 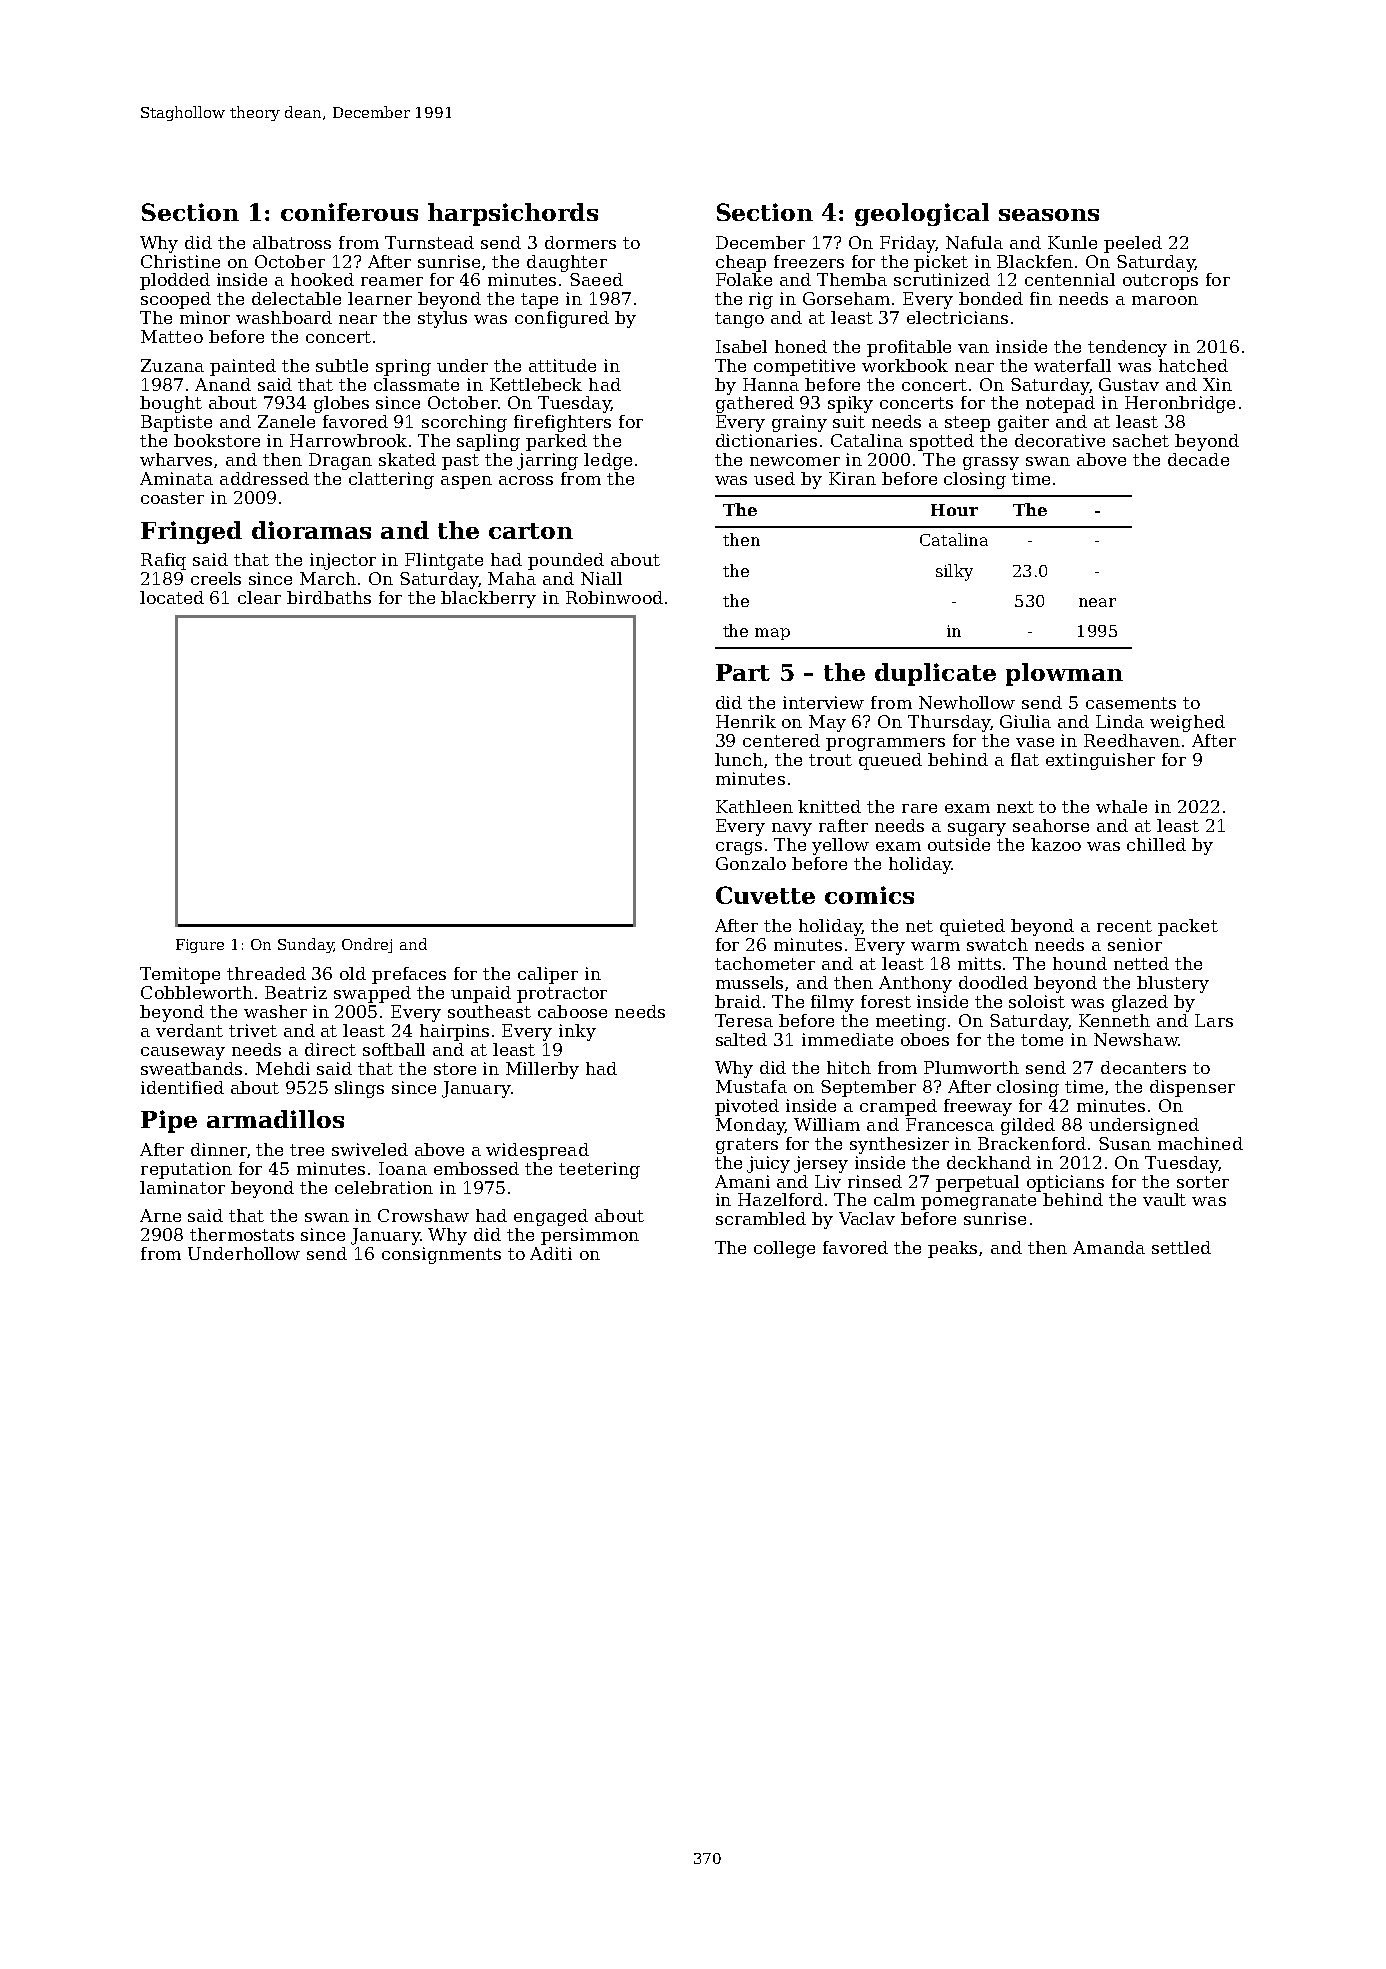 I want to click on Sunday, so click(x=305, y=945).
